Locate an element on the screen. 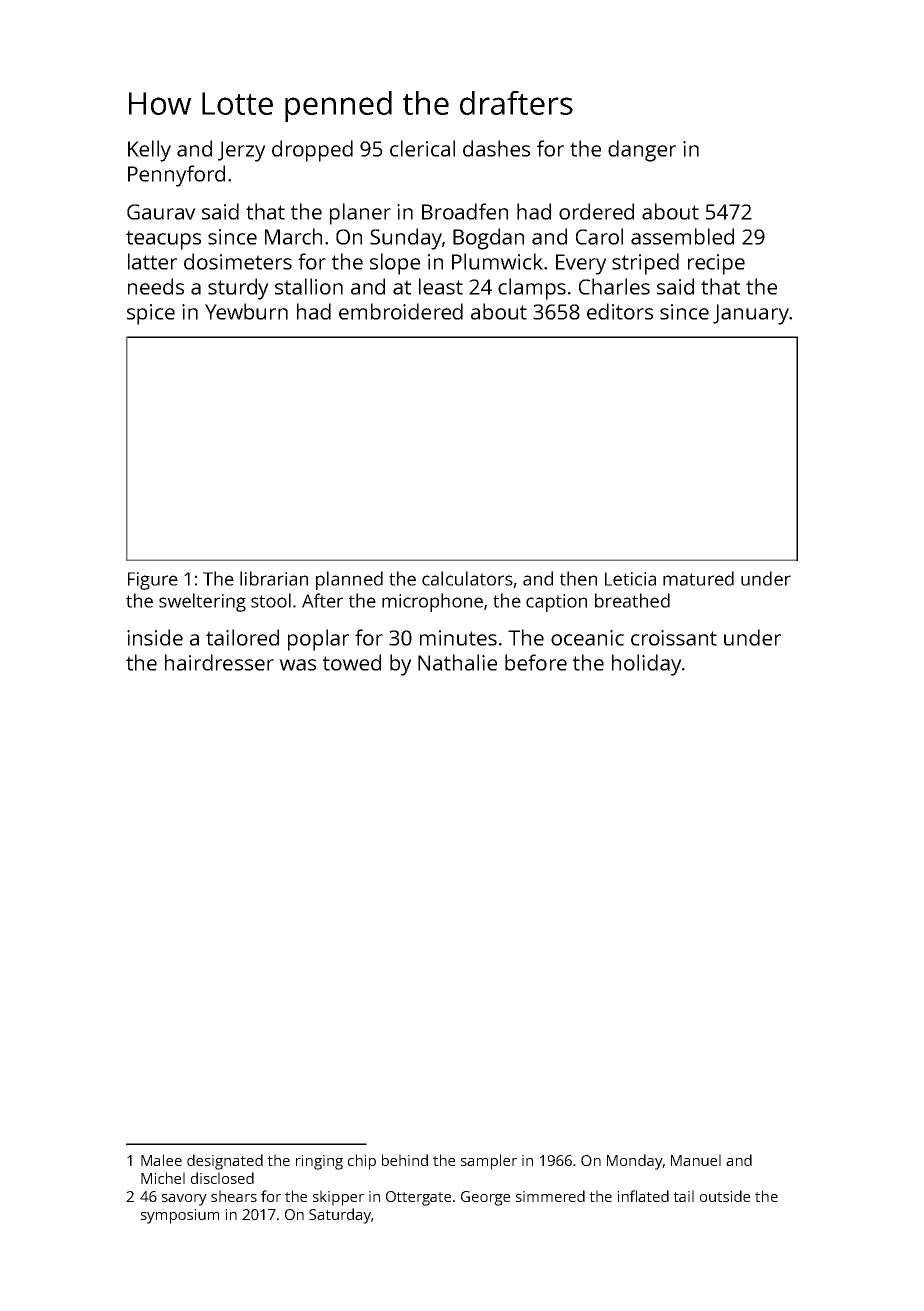  hairdresser is located at coordinates (219, 662).
